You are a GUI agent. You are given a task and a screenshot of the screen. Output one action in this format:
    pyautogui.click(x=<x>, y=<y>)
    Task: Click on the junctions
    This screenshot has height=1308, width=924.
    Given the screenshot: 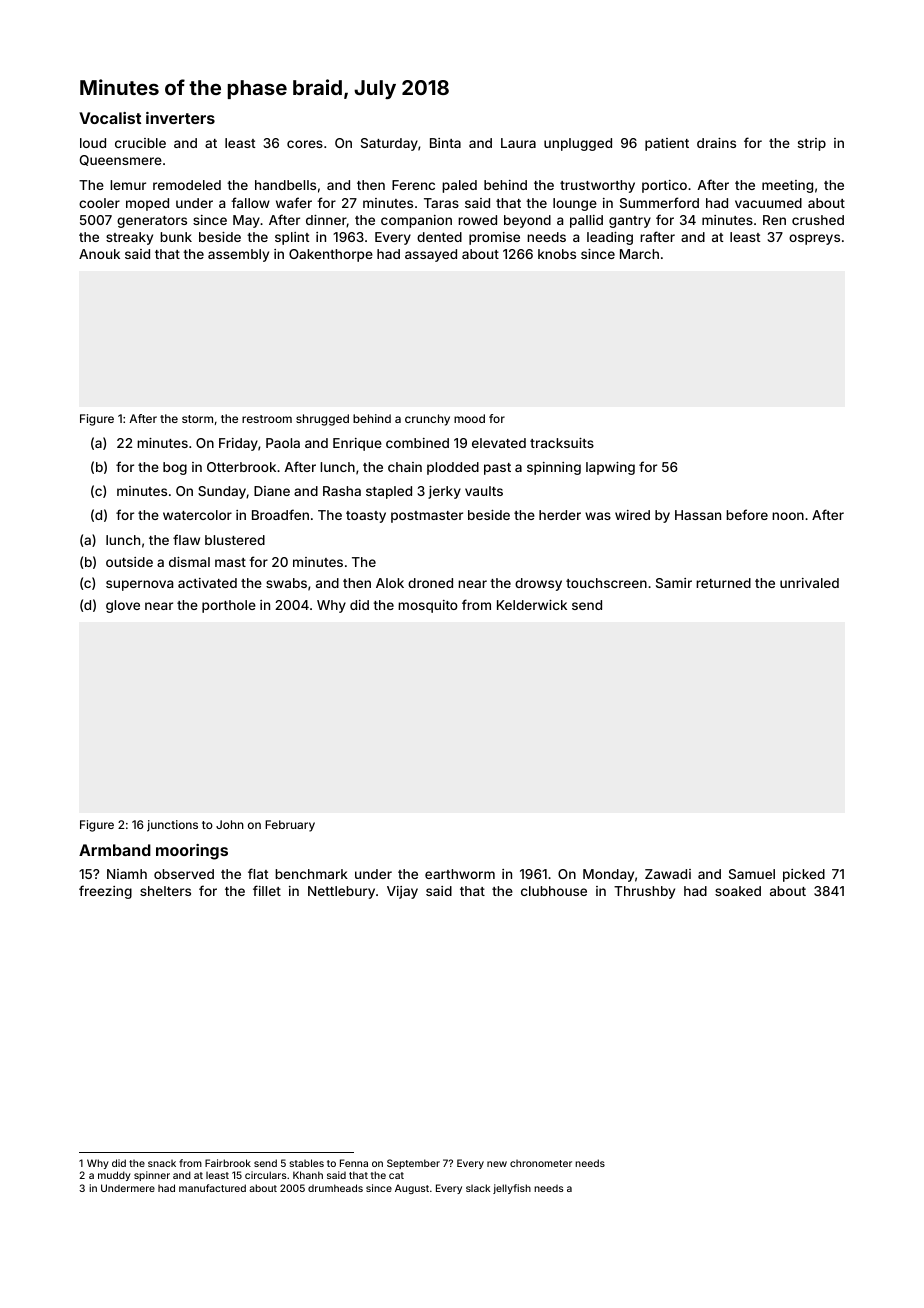 What is the action you would take?
    pyautogui.click(x=172, y=826)
